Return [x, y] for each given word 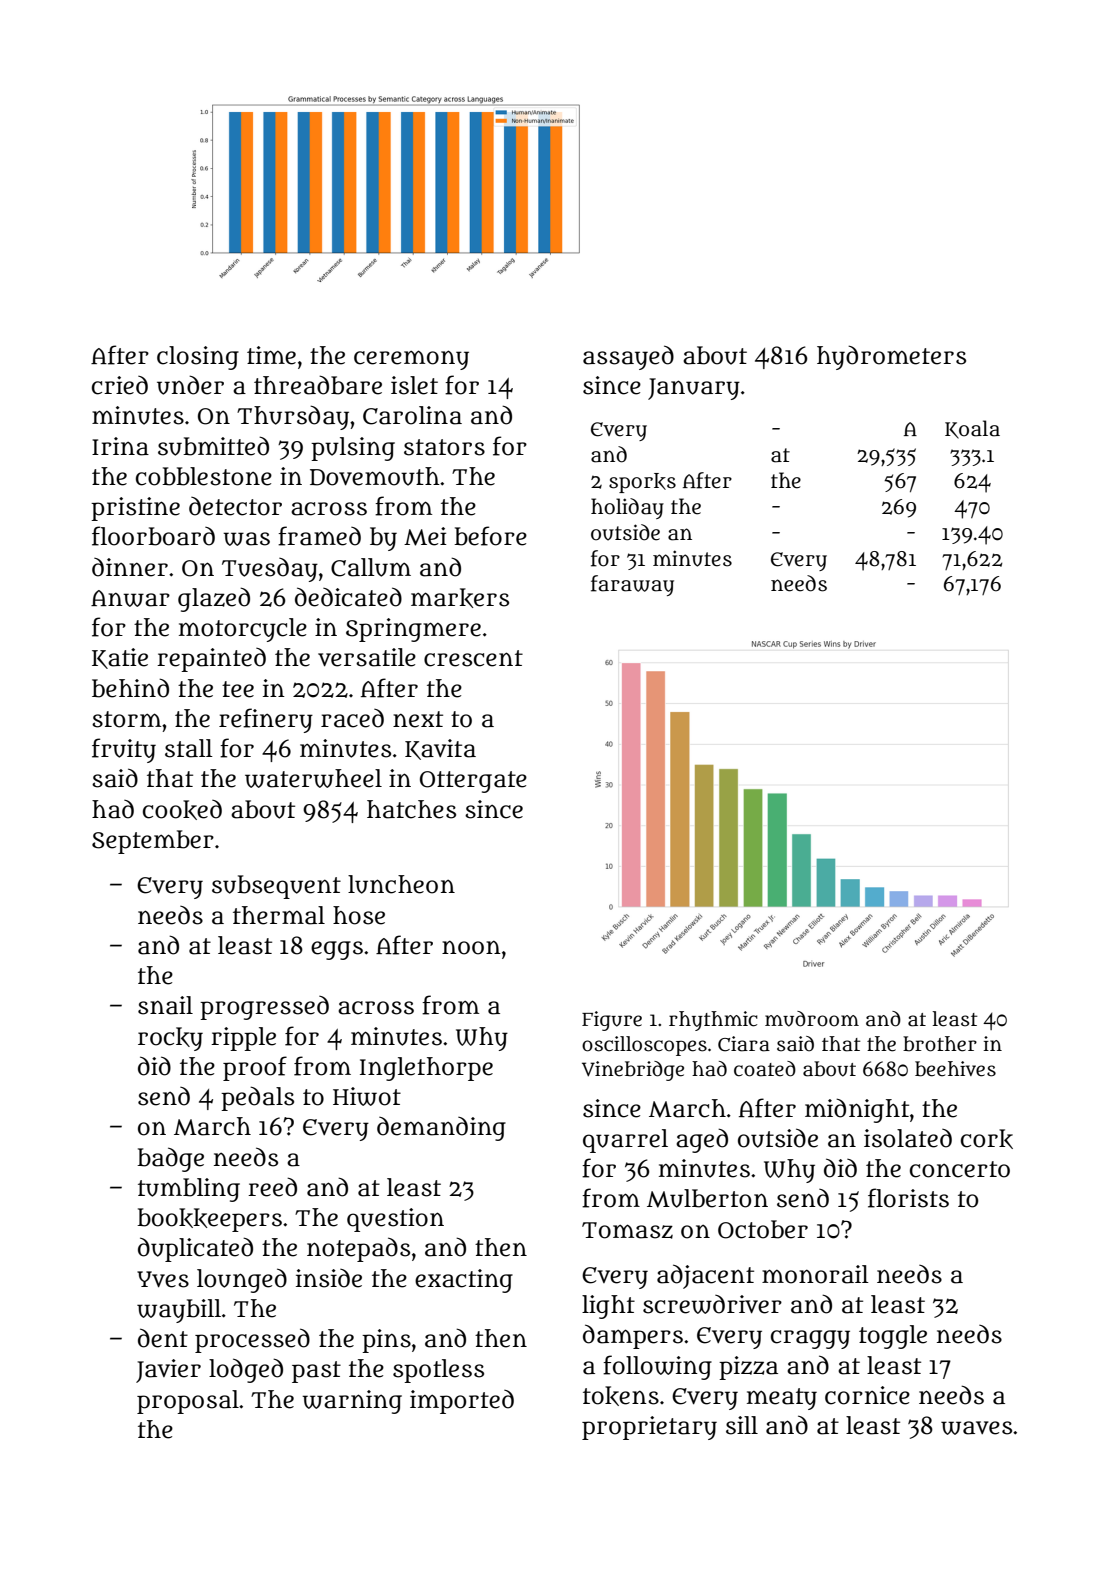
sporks [642, 483]
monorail [815, 1274]
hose [359, 915]
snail [165, 1005]
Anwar [130, 598]
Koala [972, 429]
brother [940, 1044]
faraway [632, 585]
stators [444, 447]
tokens [621, 1396]
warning [352, 1402]
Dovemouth [375, 476]
